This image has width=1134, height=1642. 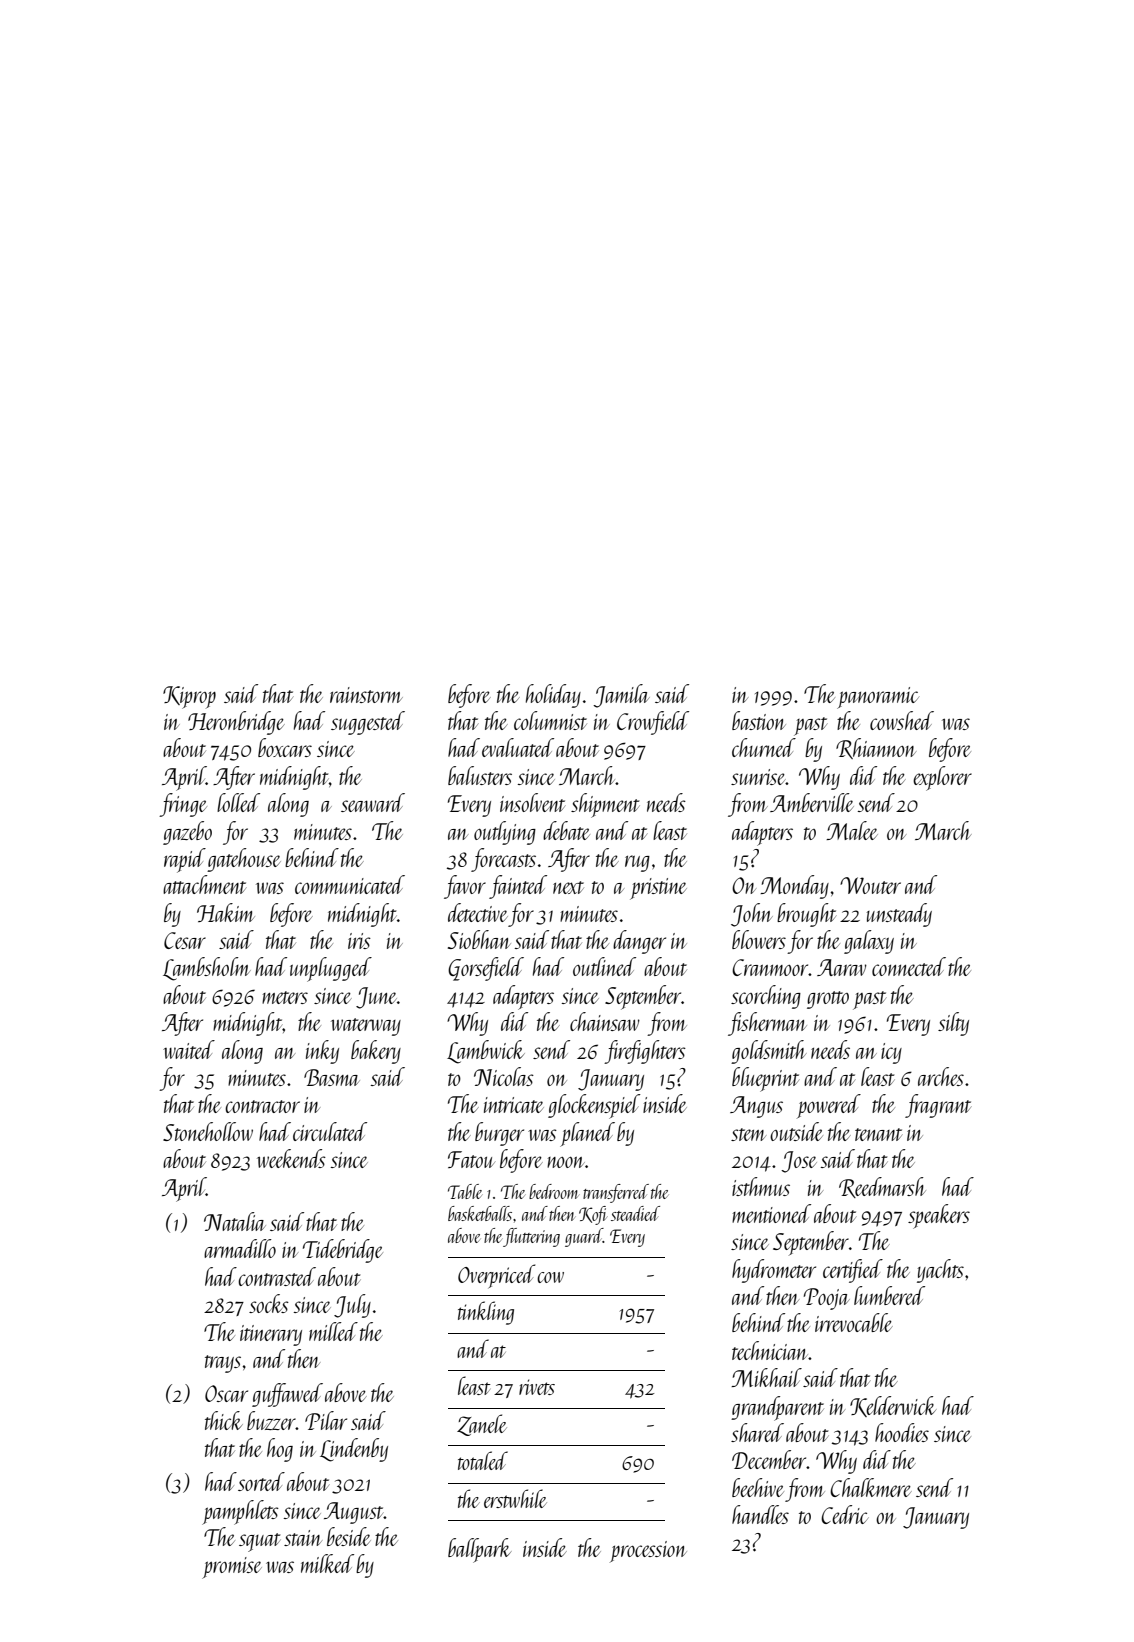 What do you see at coordinates (486, 1313) in the image?
I see `tinkling` at bounding box center [486, 1313].
